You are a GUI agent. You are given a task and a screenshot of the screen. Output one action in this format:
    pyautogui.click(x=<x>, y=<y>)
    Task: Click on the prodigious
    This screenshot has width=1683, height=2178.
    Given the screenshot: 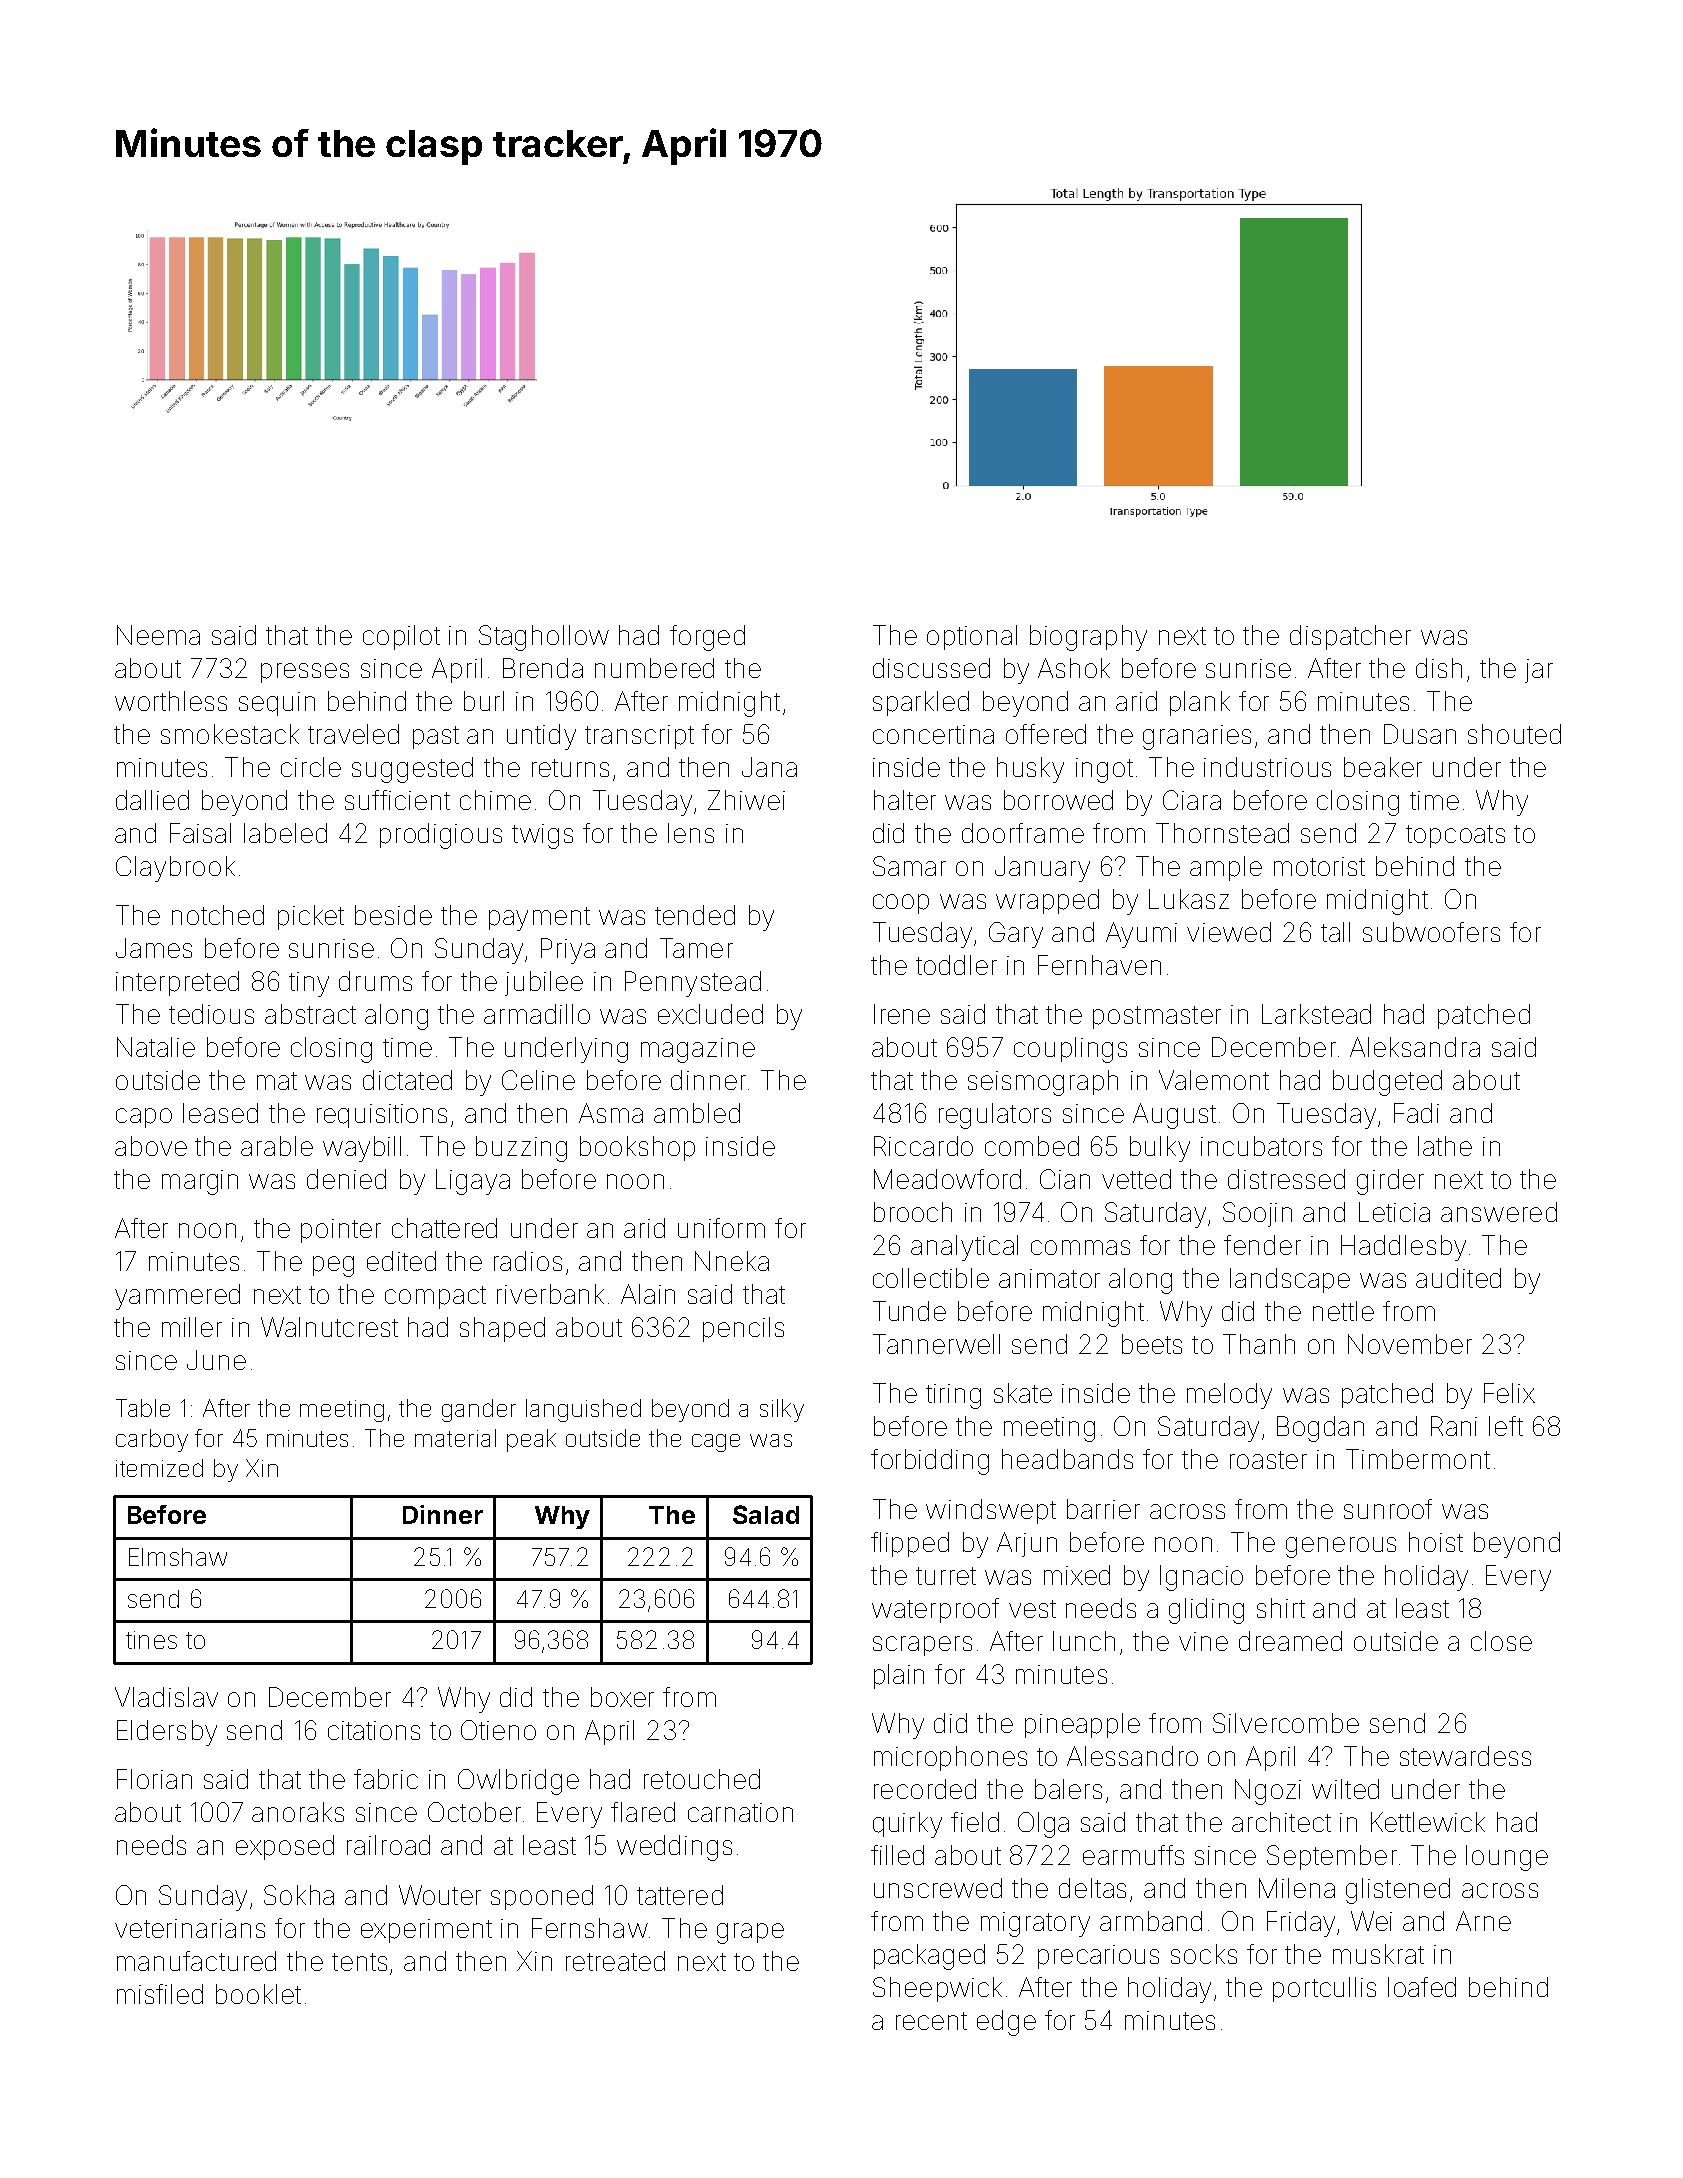 What is the action you would take?
    pyautogui.click(x=441, y=836)
